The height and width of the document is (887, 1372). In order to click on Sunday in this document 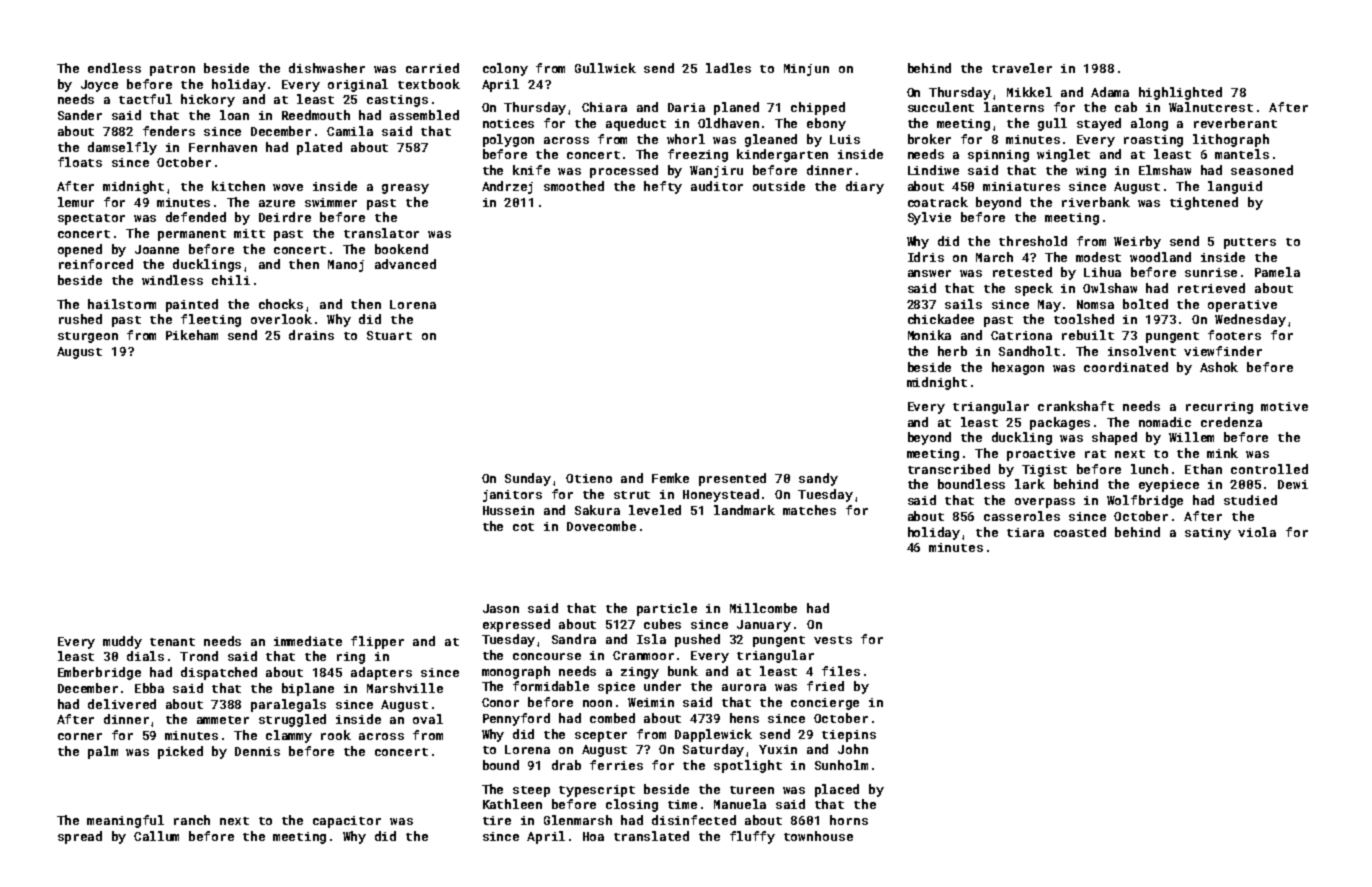, I will do `click(528, 479)`.
